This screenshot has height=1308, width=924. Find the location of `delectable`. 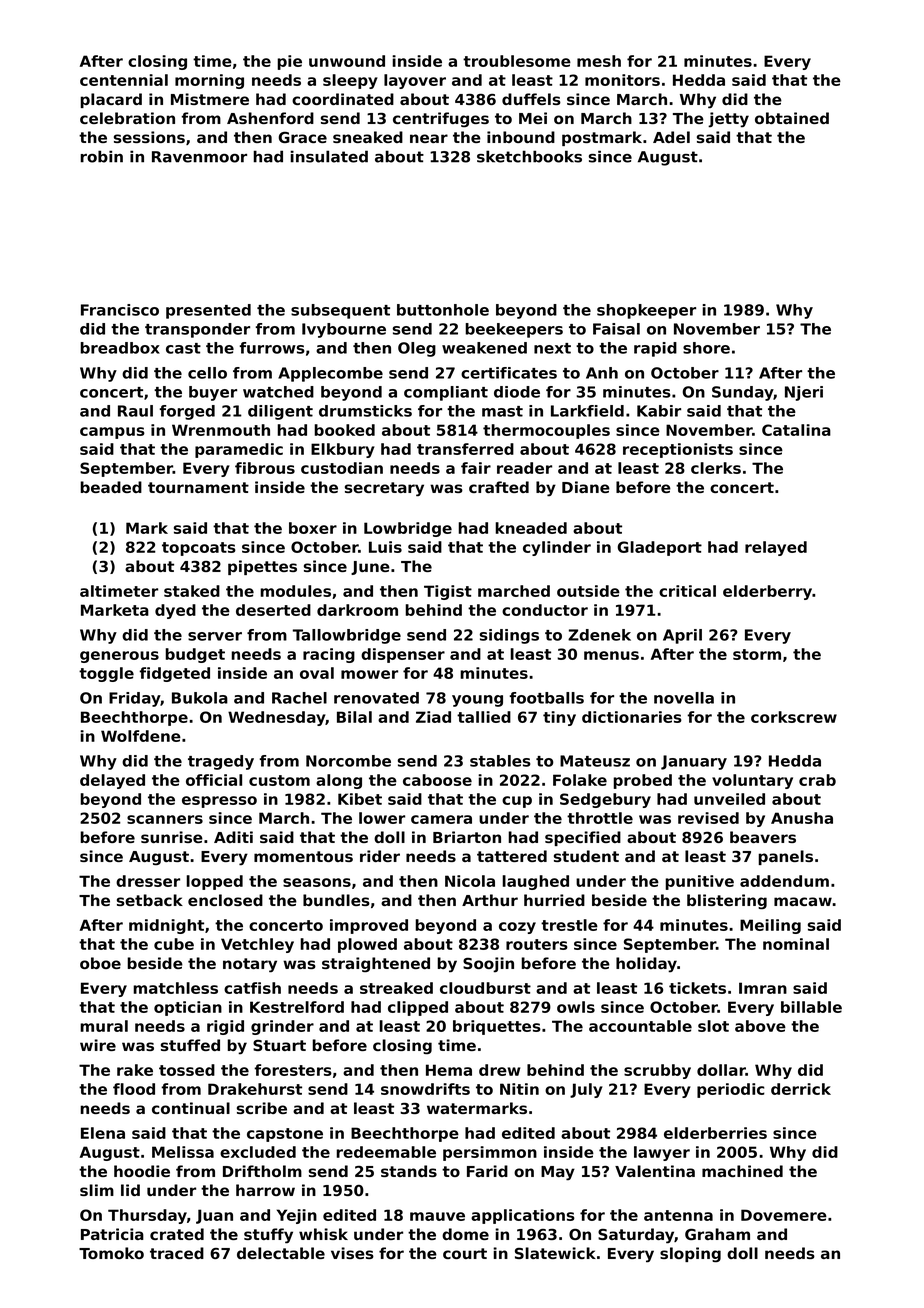

delectable is located at coordinates (281, 1253).
